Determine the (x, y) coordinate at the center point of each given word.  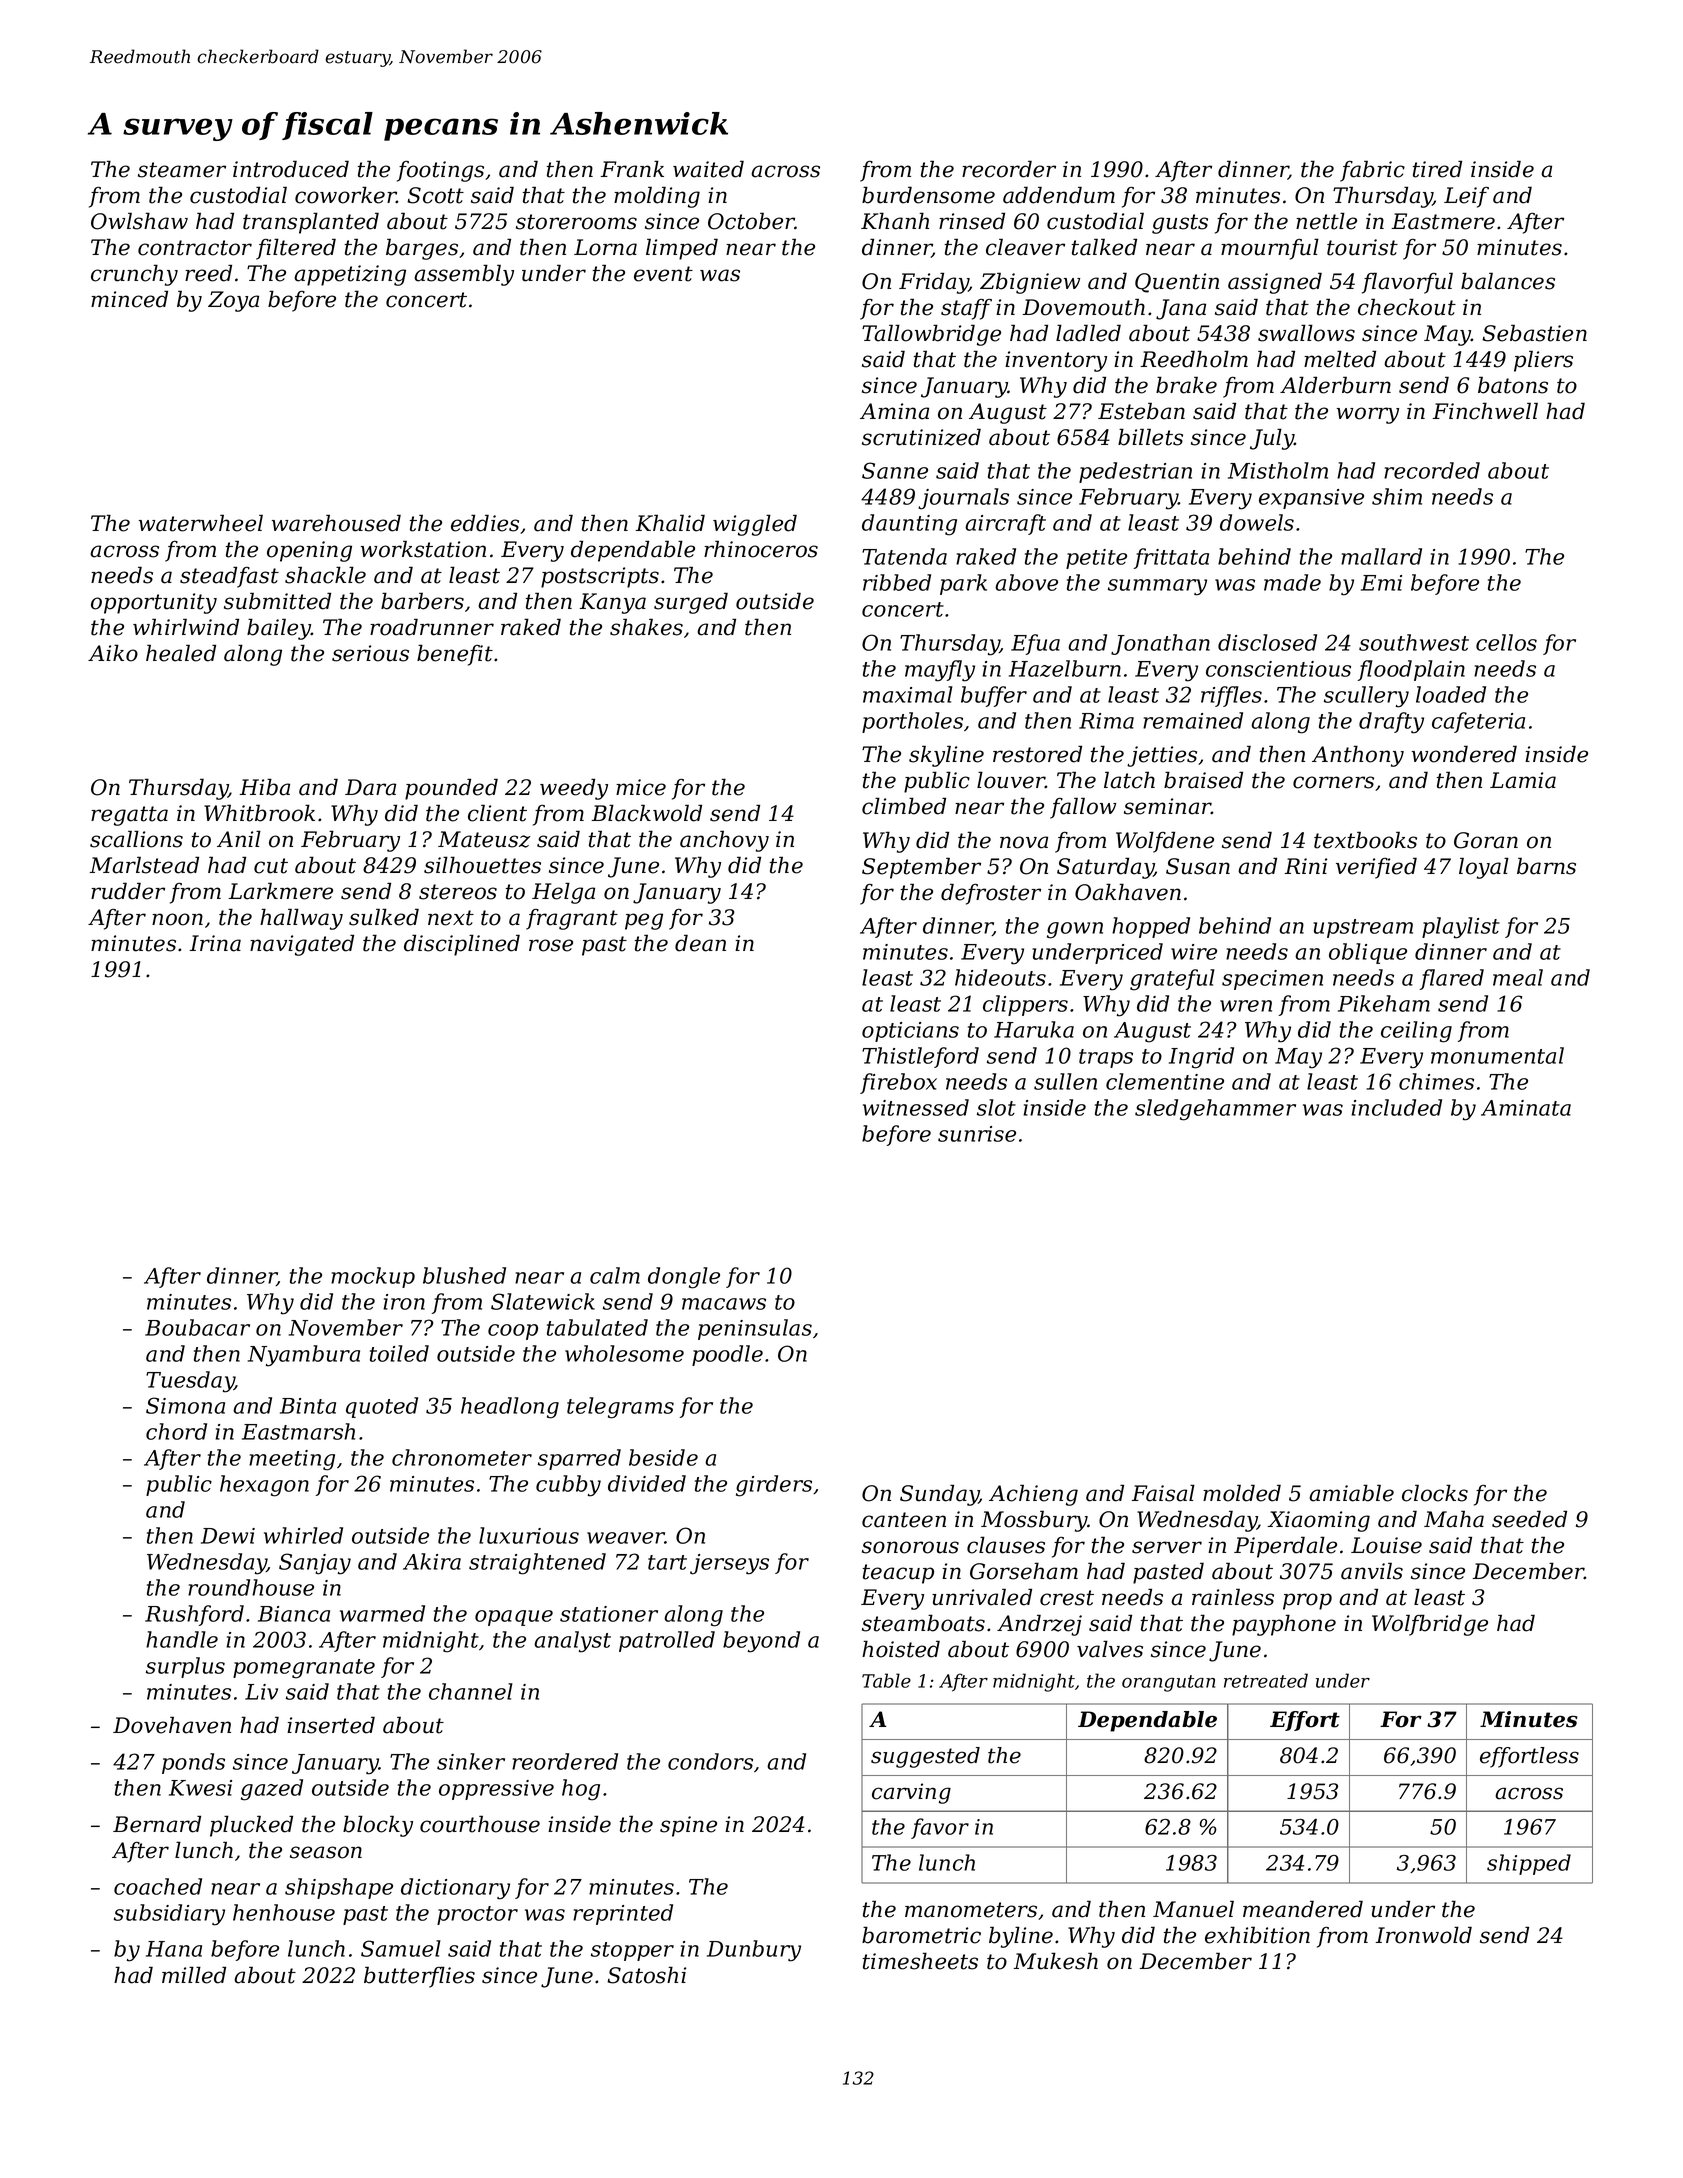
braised (1203, 780)
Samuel (401, 1948)
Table (886, 1680)
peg (644, 921)
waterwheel (201, 523)
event (663, 274)
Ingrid (1201, 1058)
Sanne (895, 470)
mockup (373, 1277)
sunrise (977, 1134)
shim (1397, 496)
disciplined (462, 945)
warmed (382, 1613)
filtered (296, 249)
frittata (1171, 558)
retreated (1266, 1680)
